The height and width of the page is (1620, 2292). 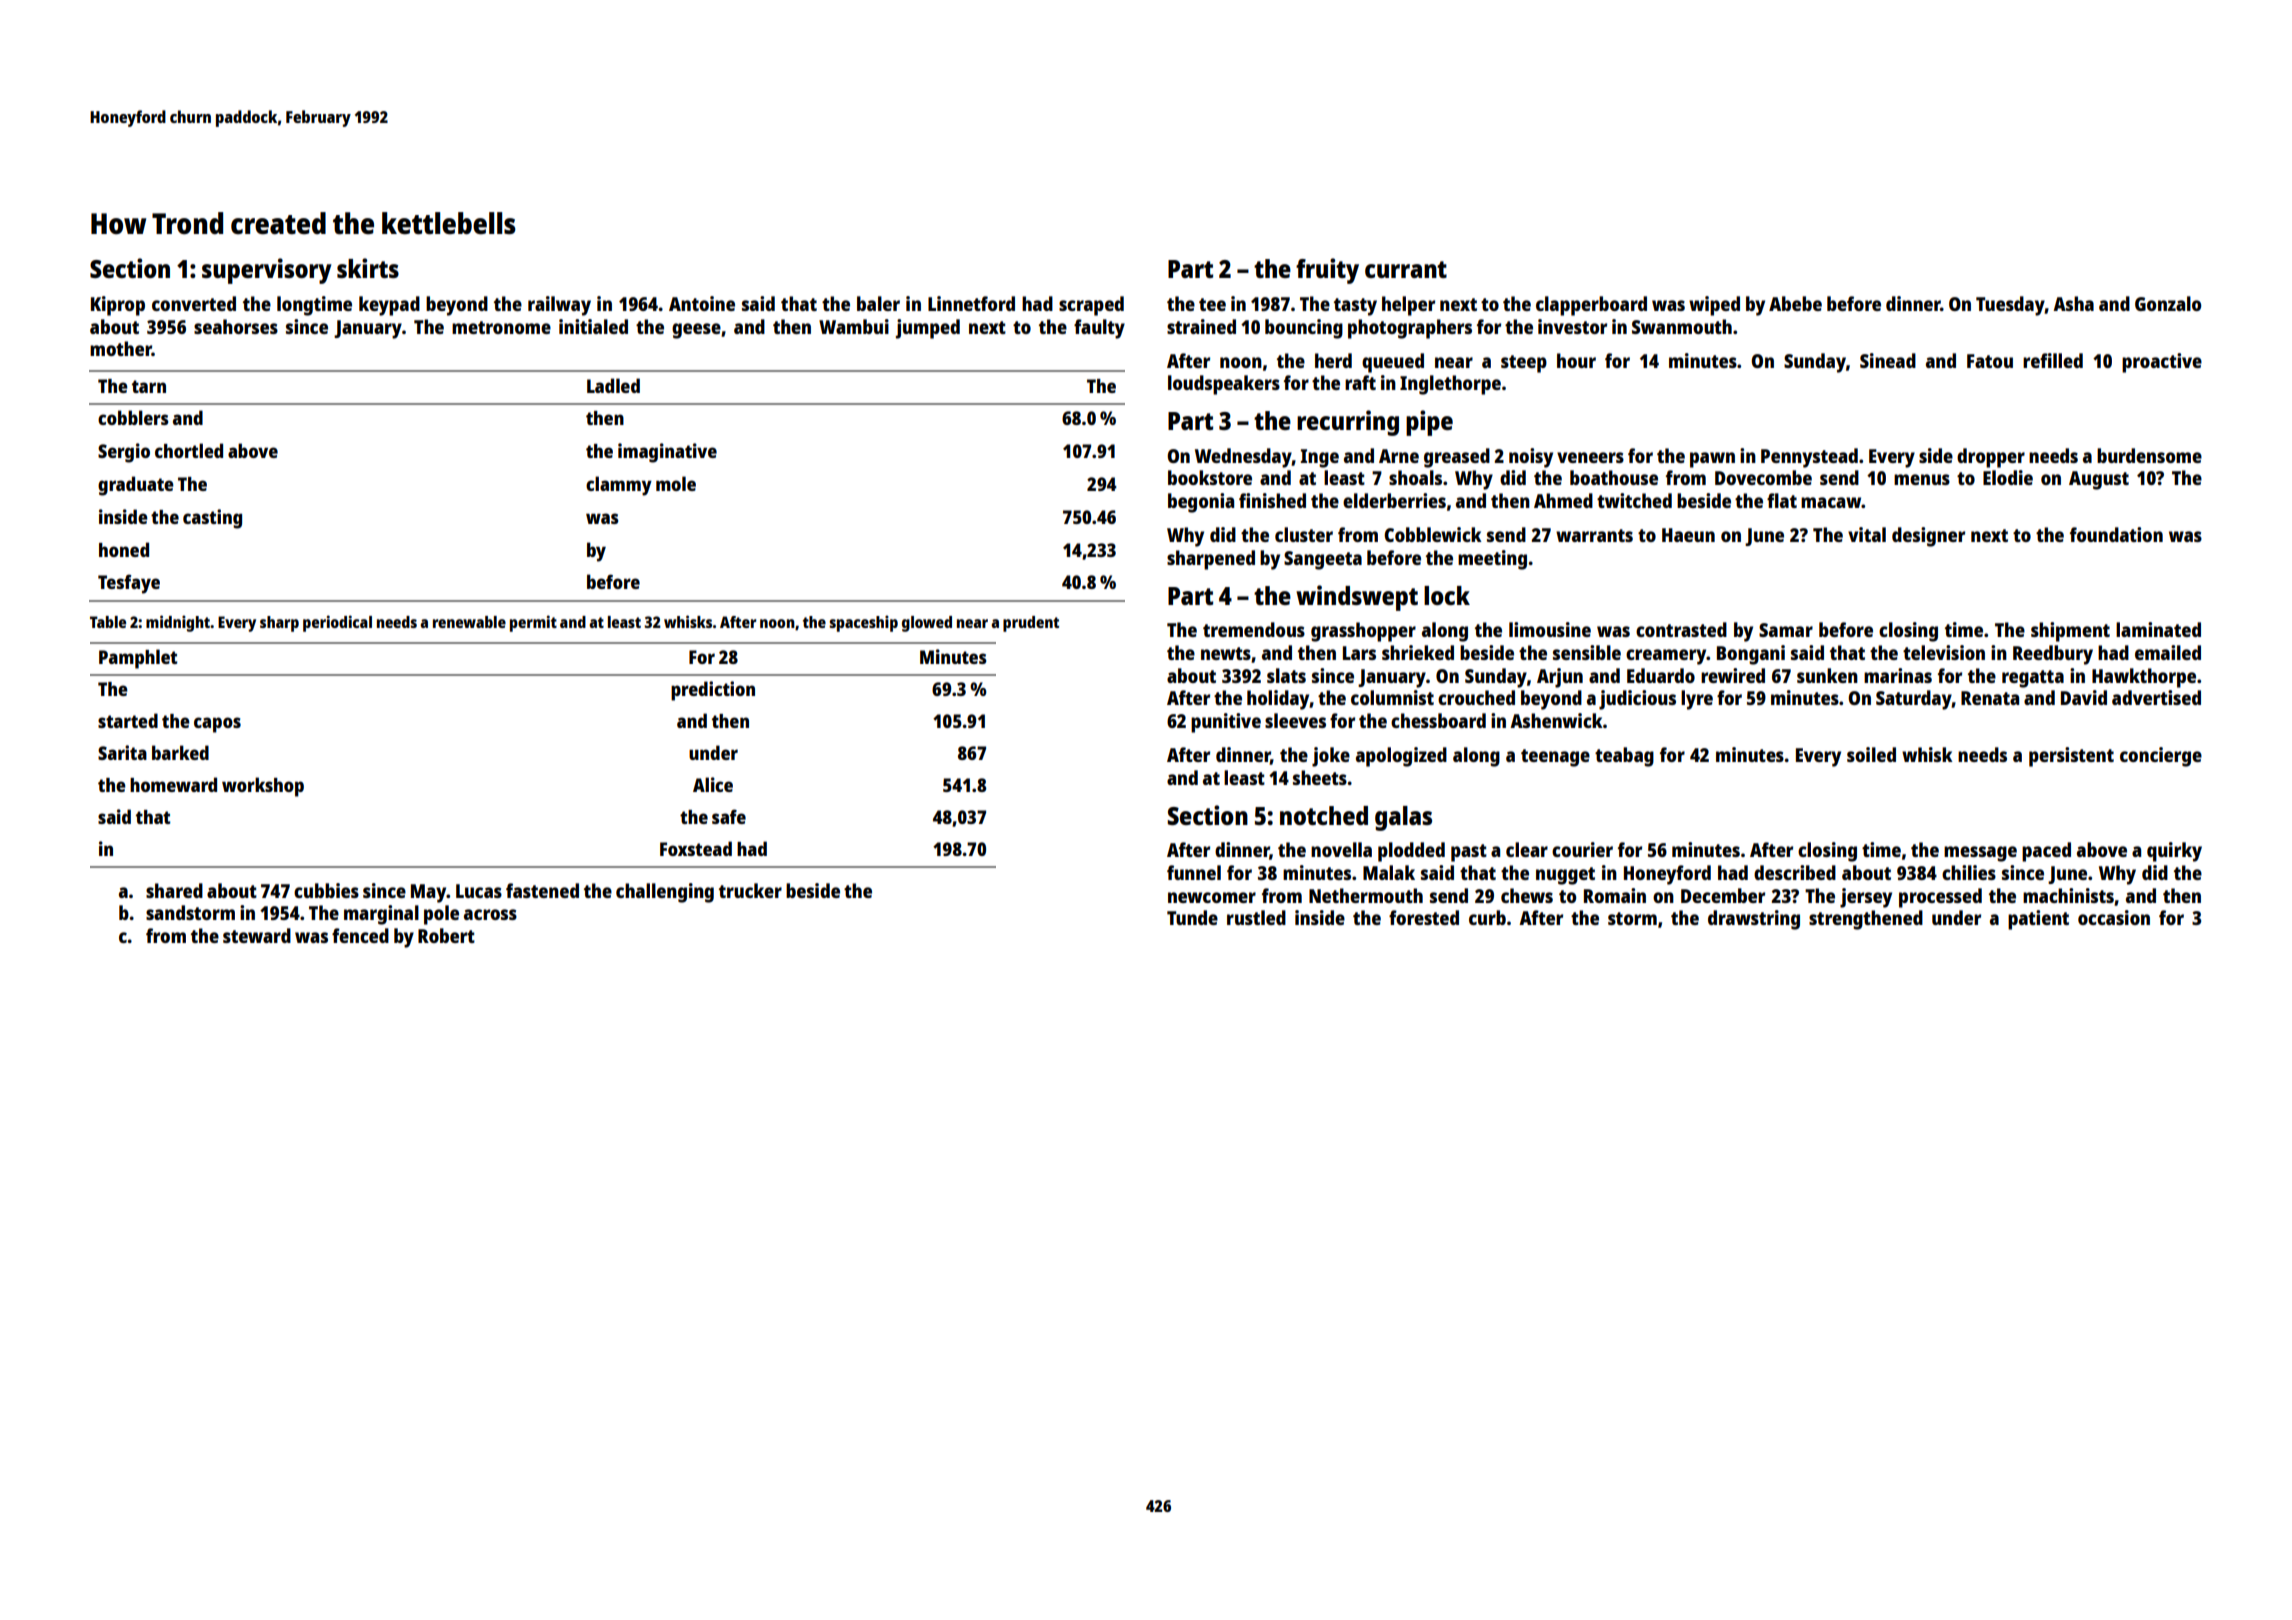 I want to click on casting, so click(x=212, y=519).
